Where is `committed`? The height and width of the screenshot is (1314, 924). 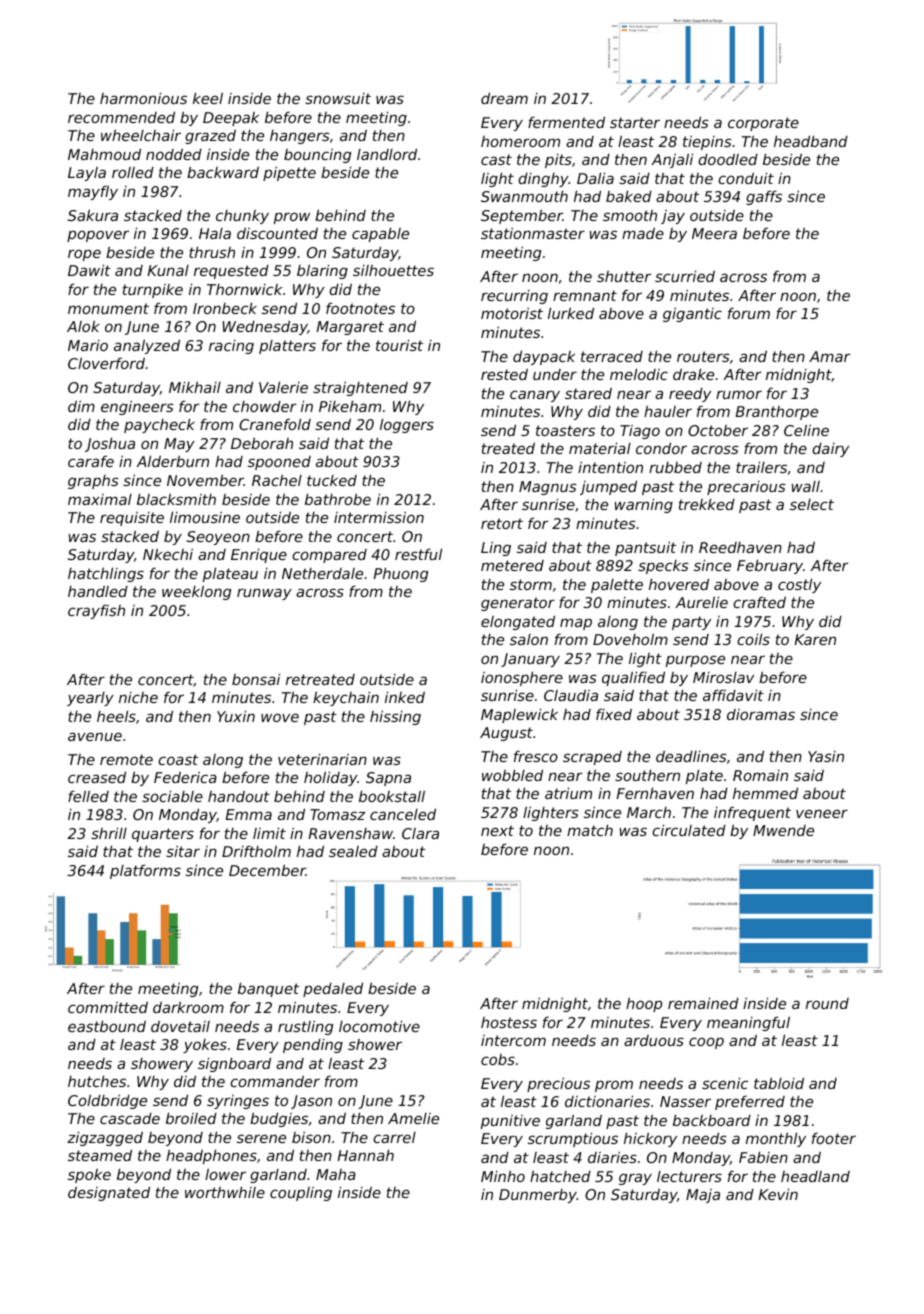
committed is located at coordinates (108, 1007).
